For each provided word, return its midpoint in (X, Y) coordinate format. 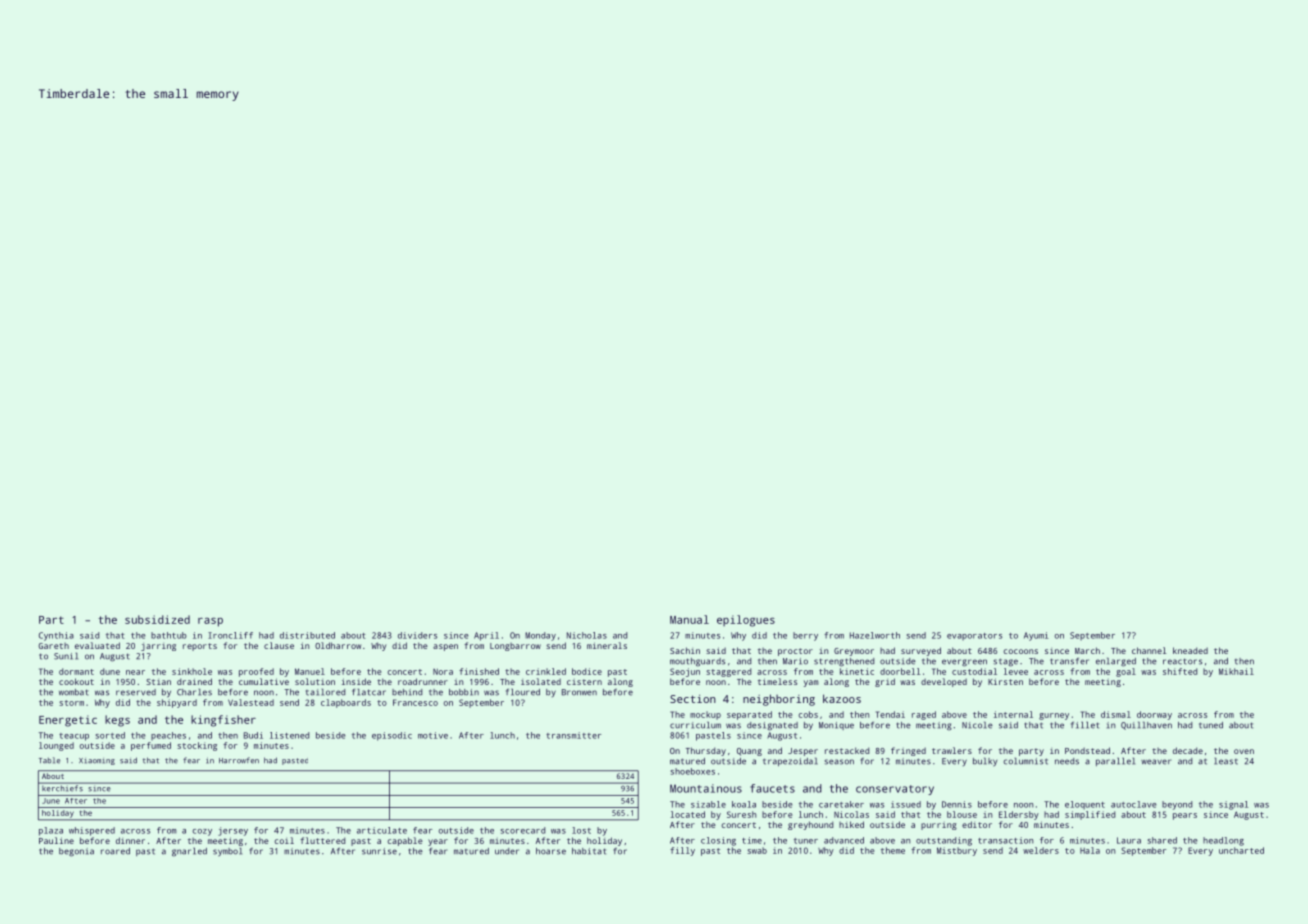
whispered (92, 831)
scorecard (523, 830)
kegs (117, 721)
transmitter (573, 735)
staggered (728, 672)
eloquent (1085, 805)
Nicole (977, 725)
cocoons (1021, 651)
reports (200, 647)
